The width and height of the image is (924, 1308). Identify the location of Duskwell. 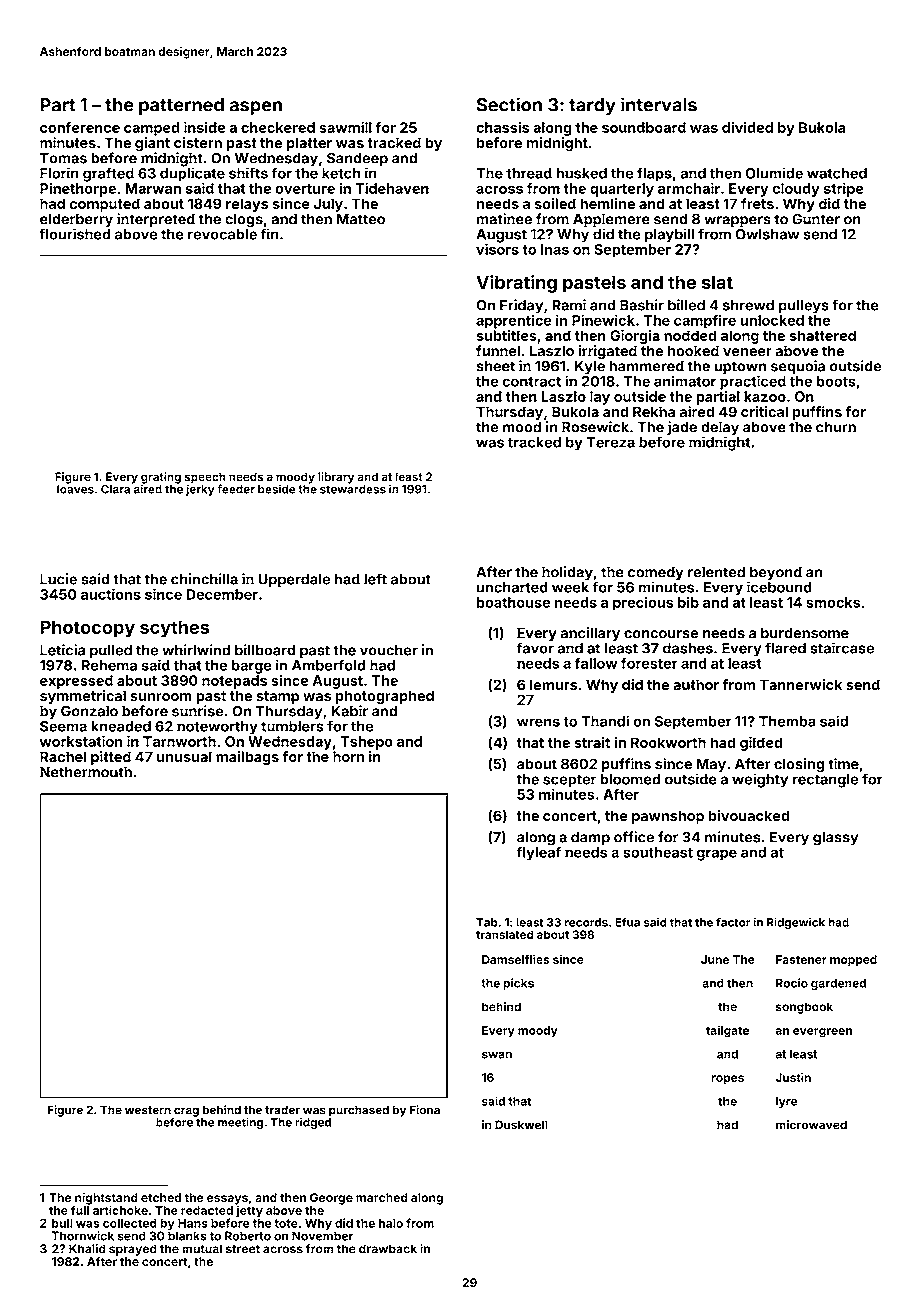
(521, 1125).
